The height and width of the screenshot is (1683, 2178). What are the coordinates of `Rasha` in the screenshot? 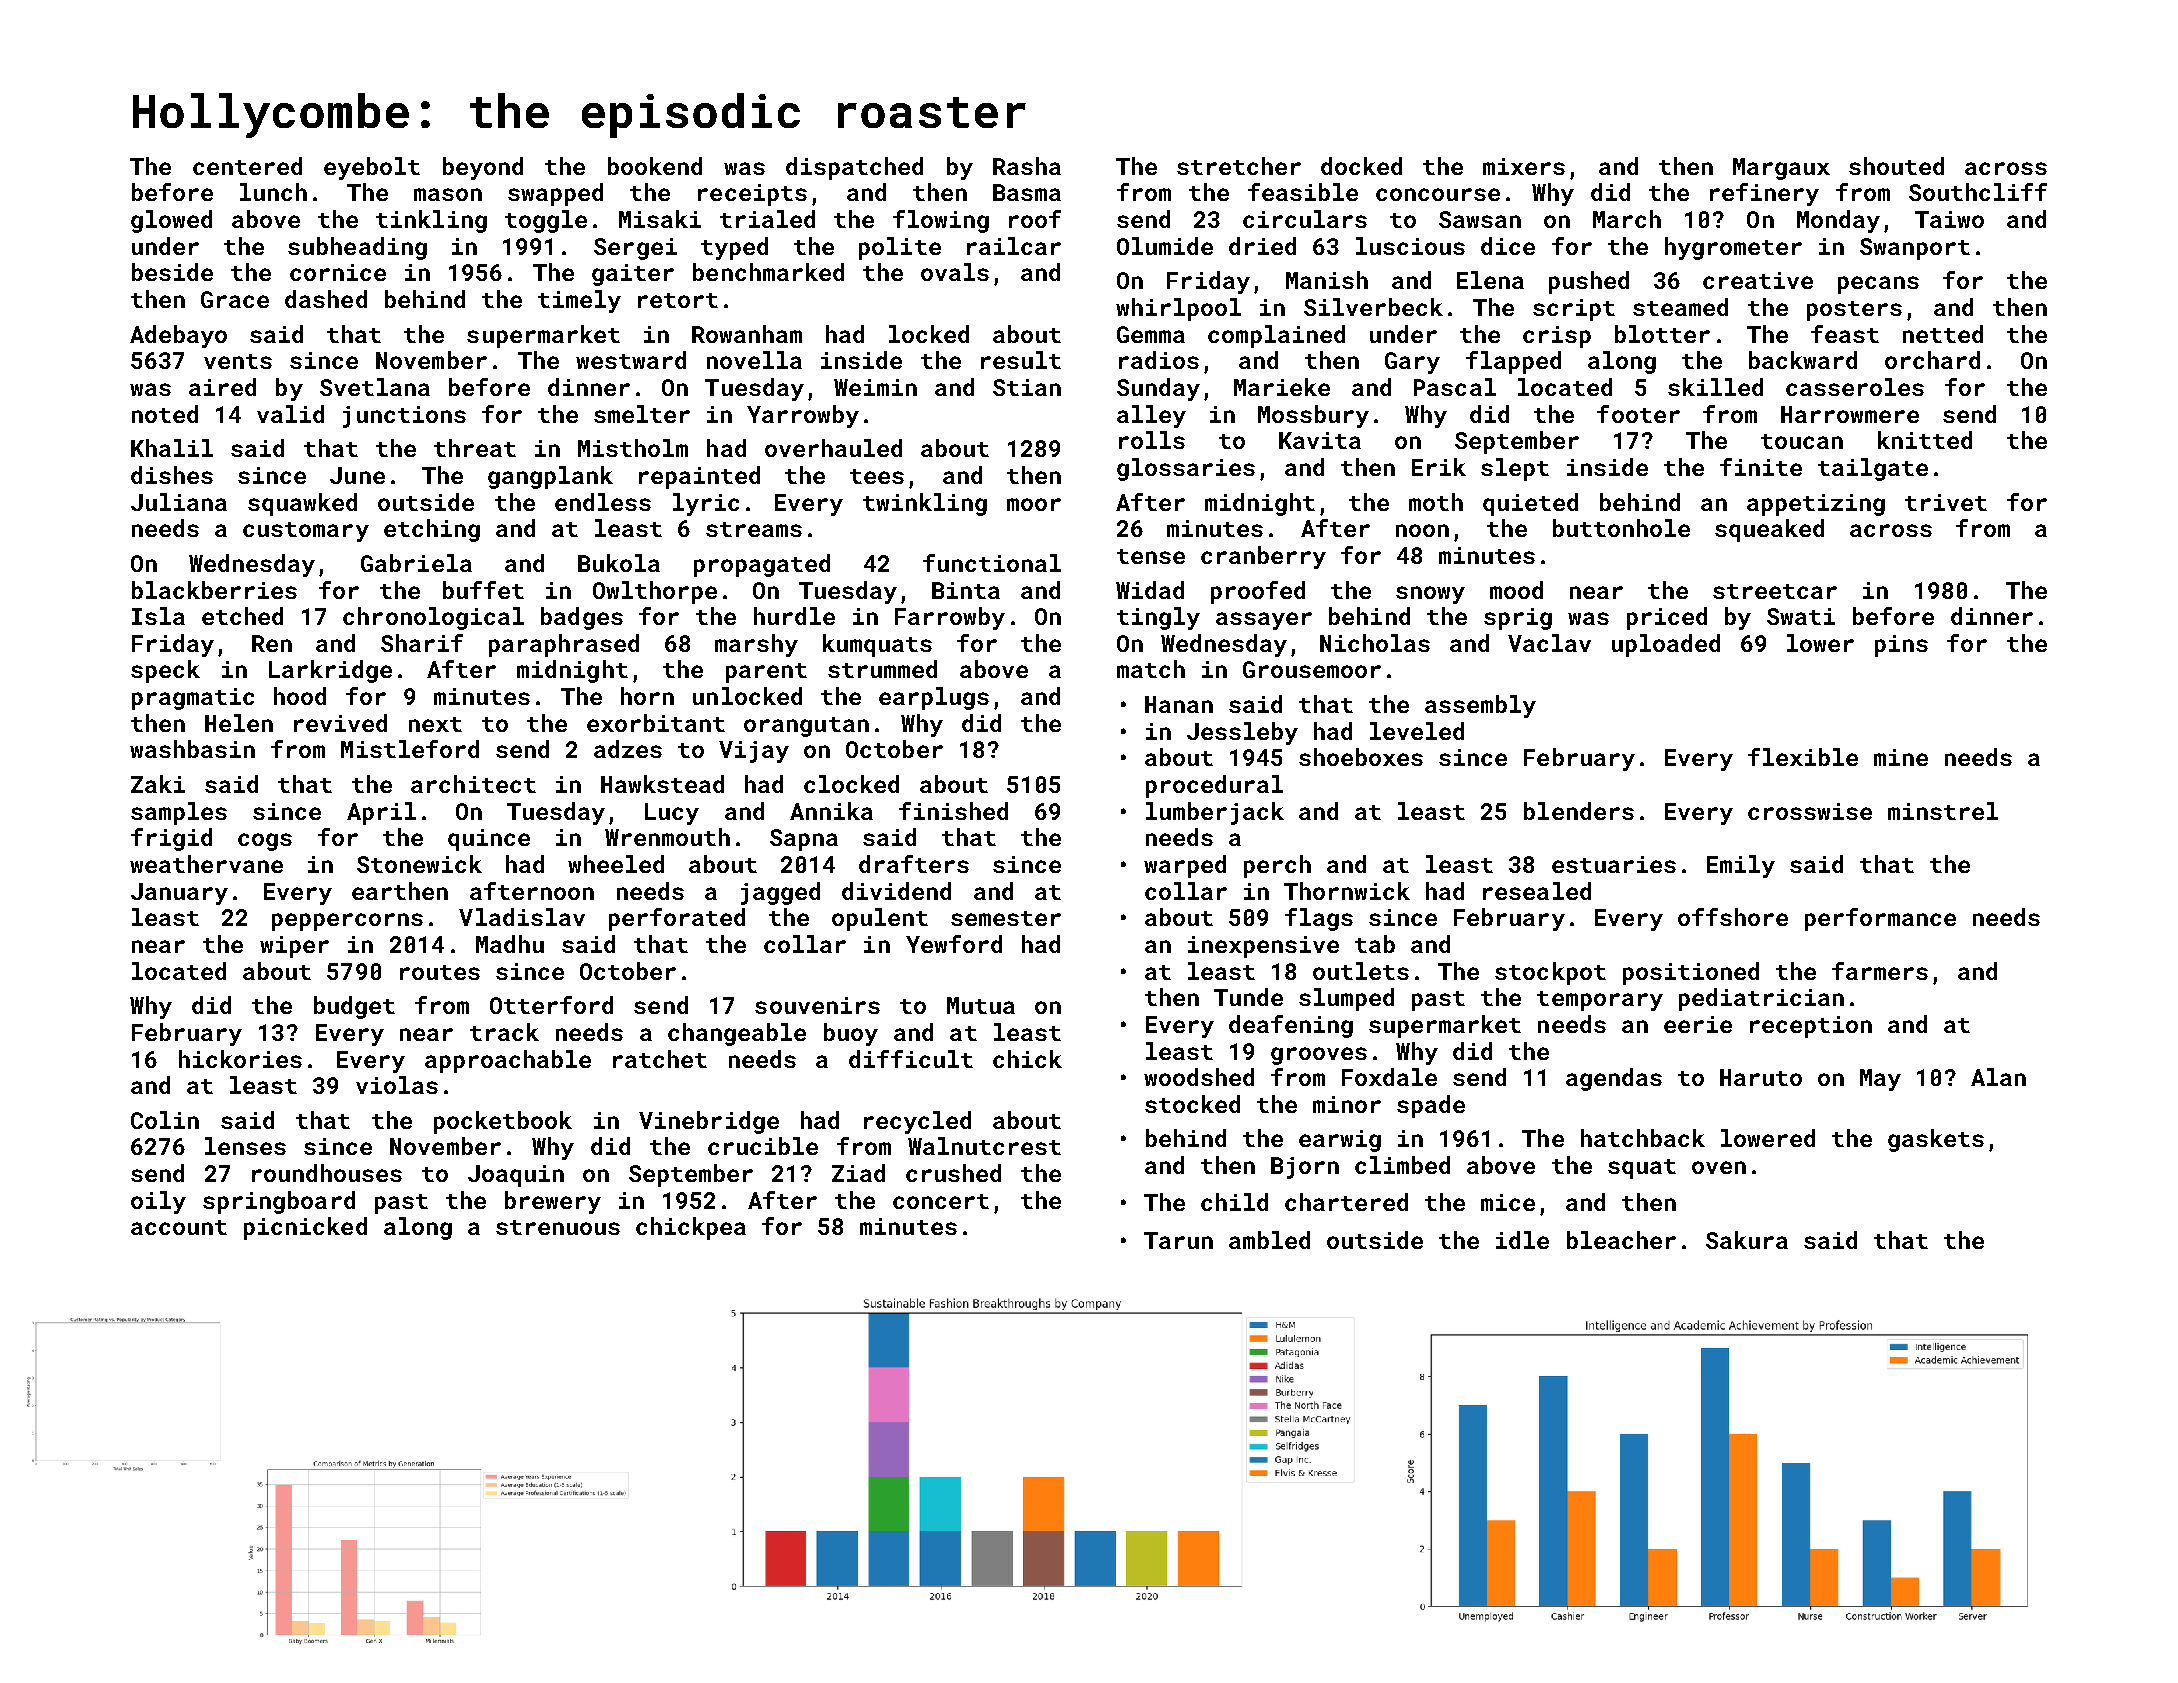 It's located at (1027, 166).
